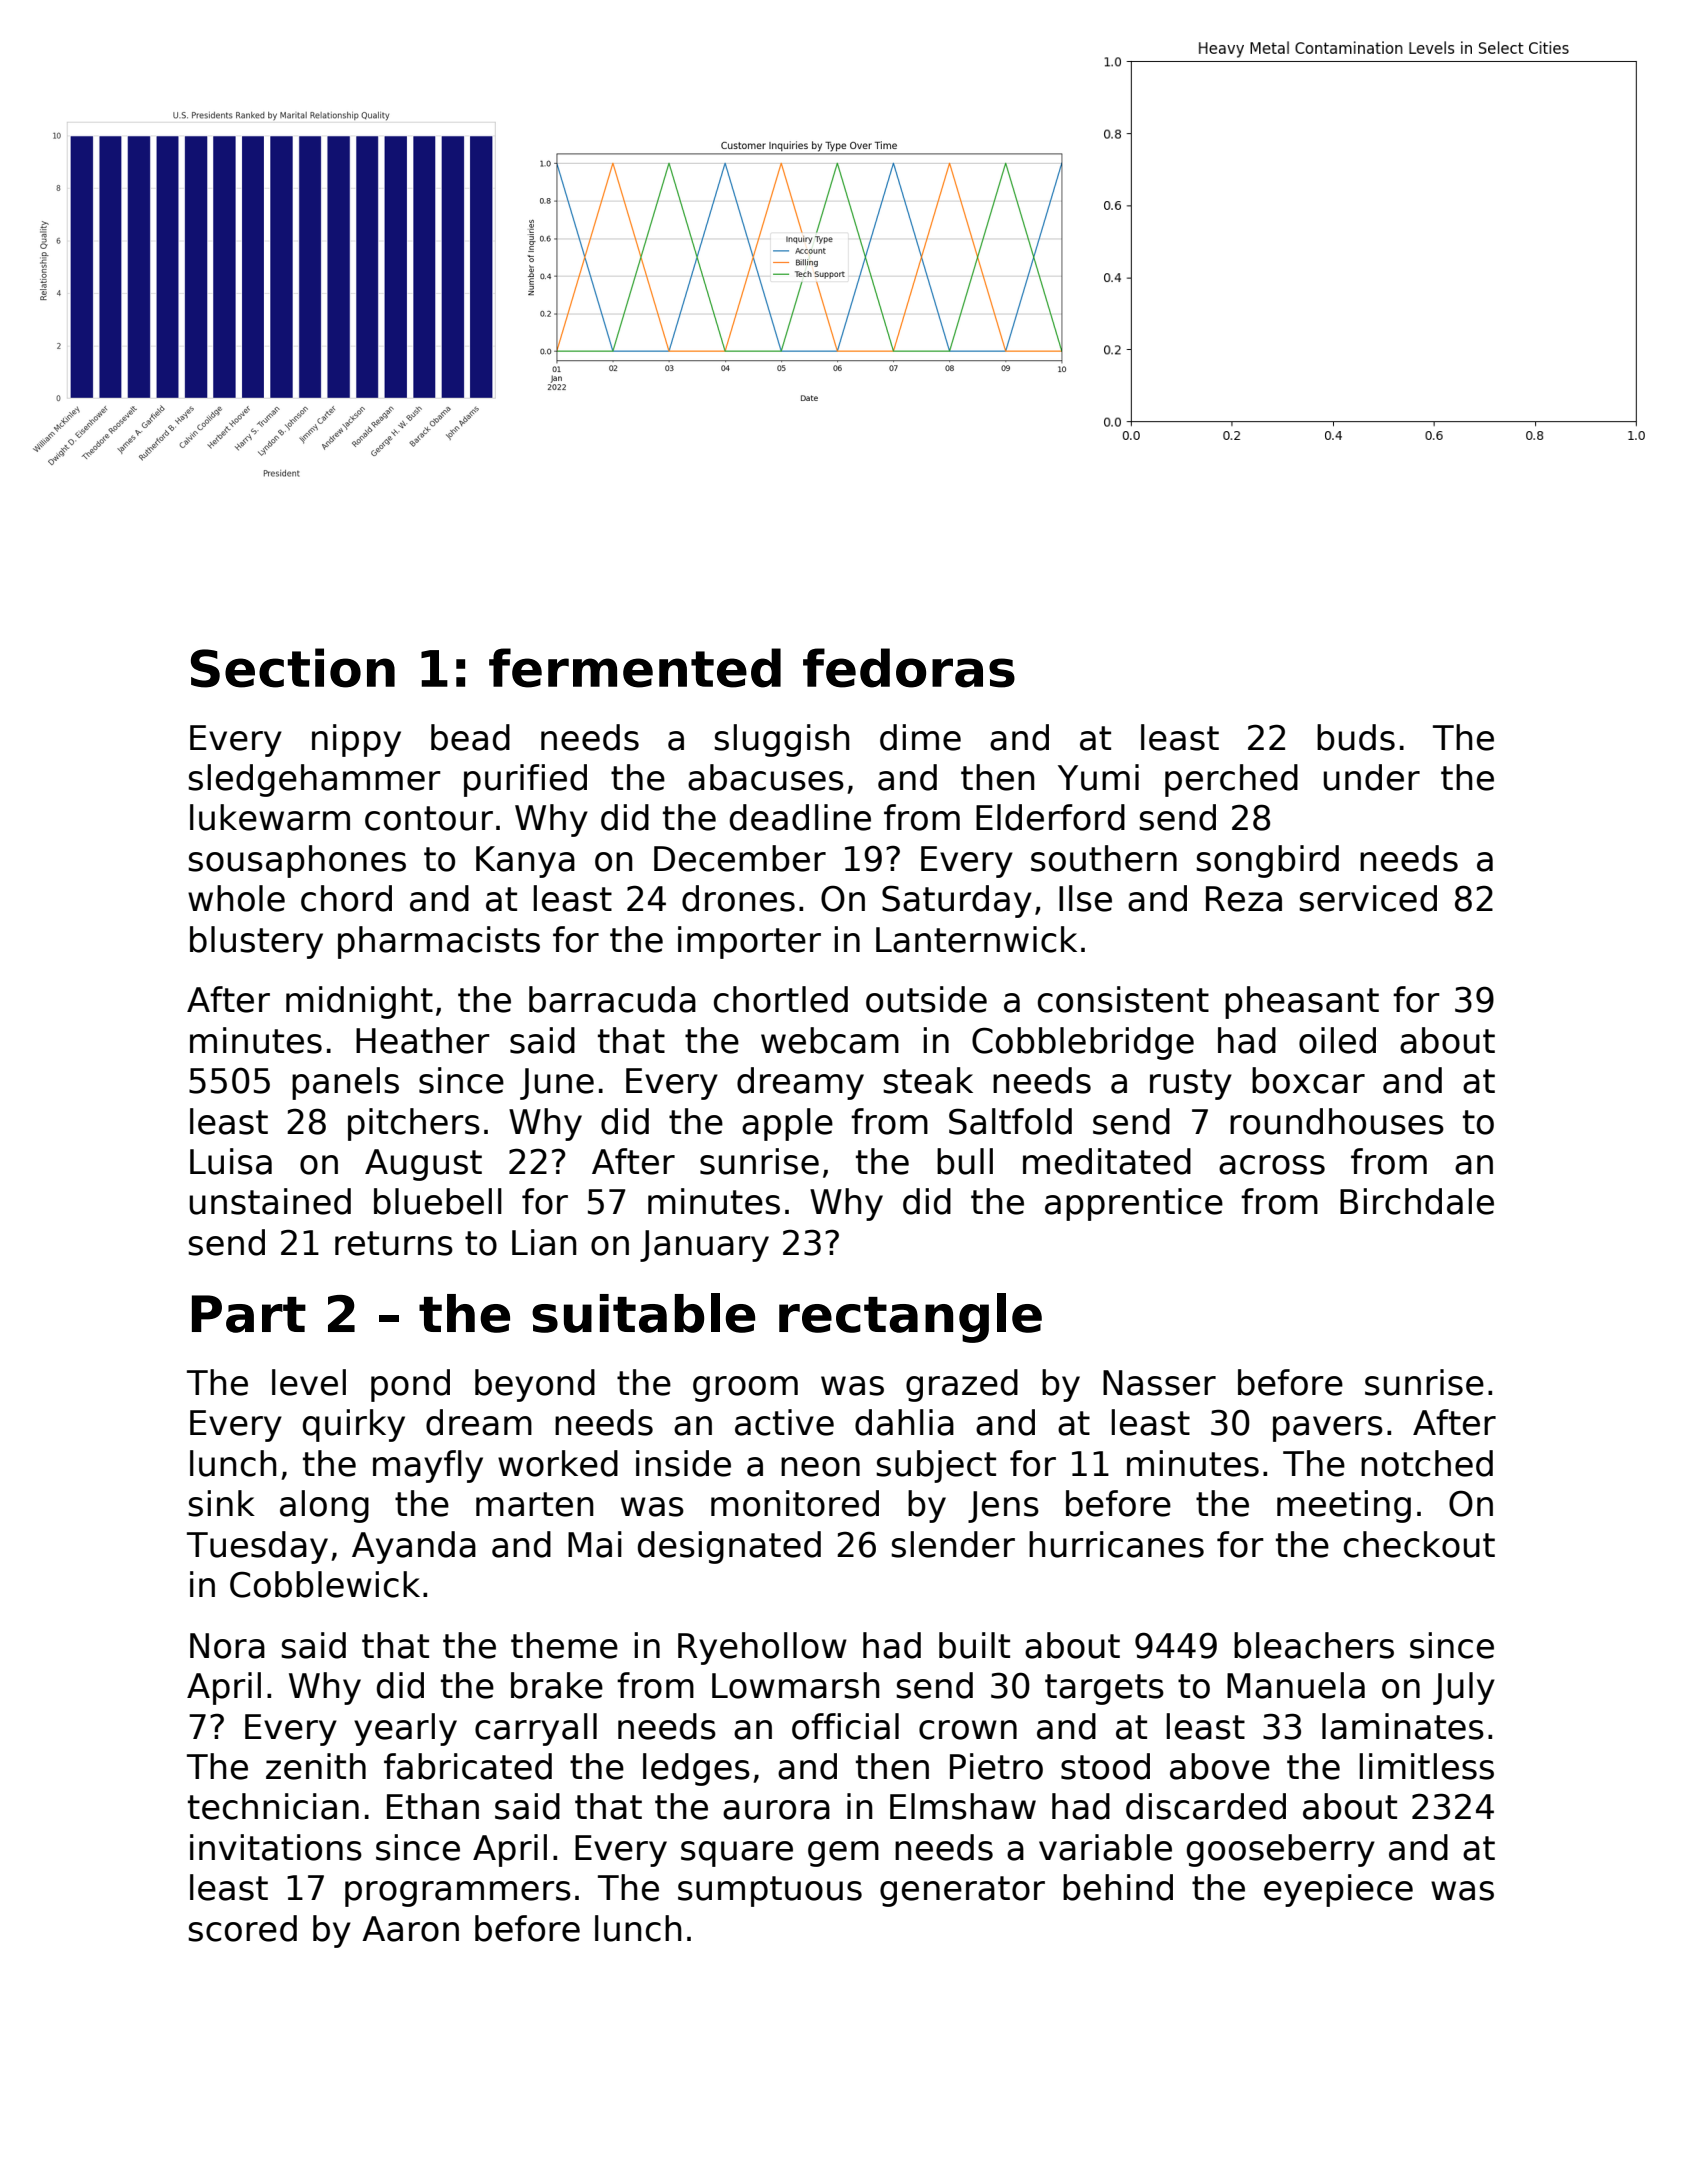 The width and height of the document is (1683, 2178). I want to click on invitations, so click(276, 1847).
